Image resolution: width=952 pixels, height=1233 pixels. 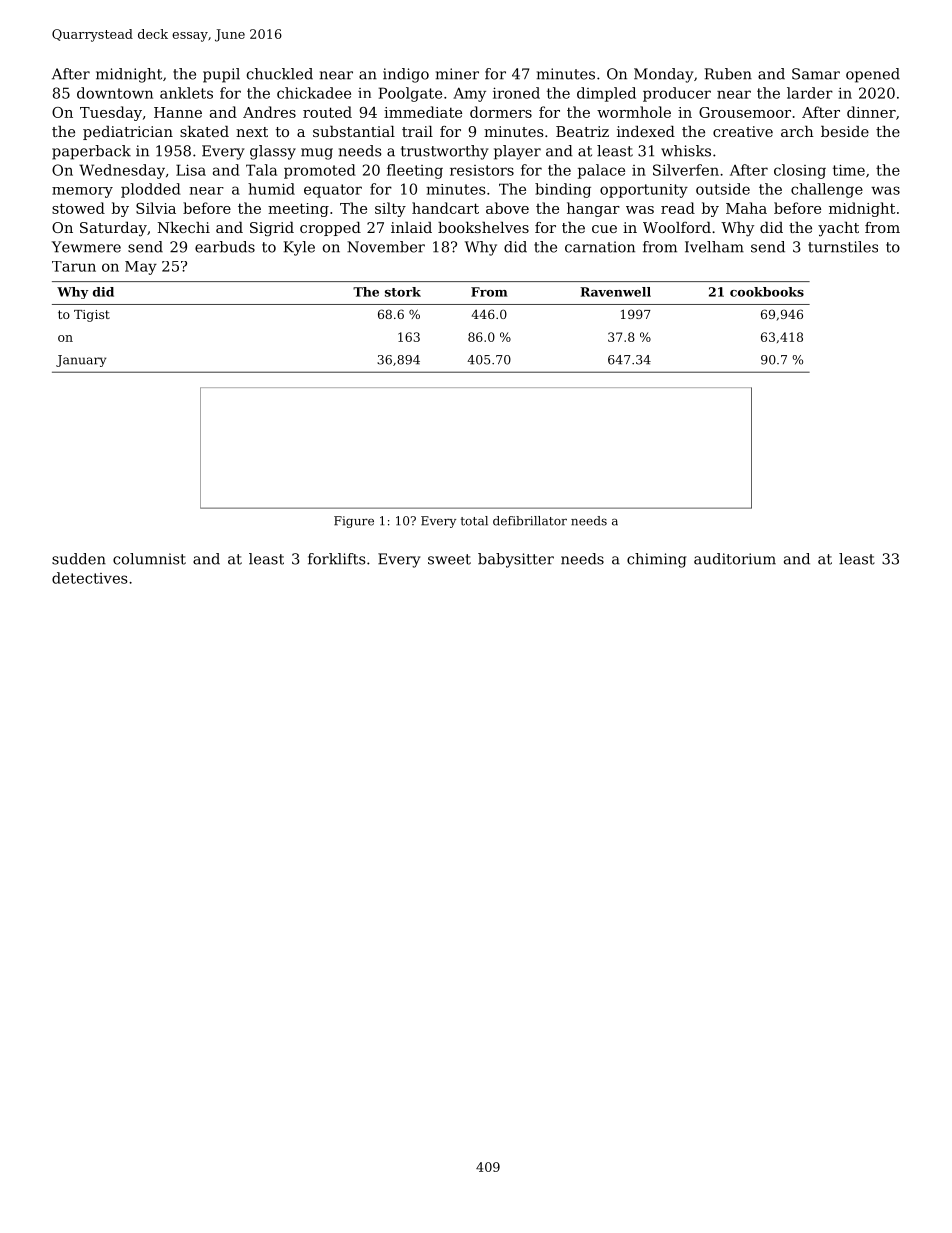 I want to click on Ravenwell, so click(x=615, y=292).
